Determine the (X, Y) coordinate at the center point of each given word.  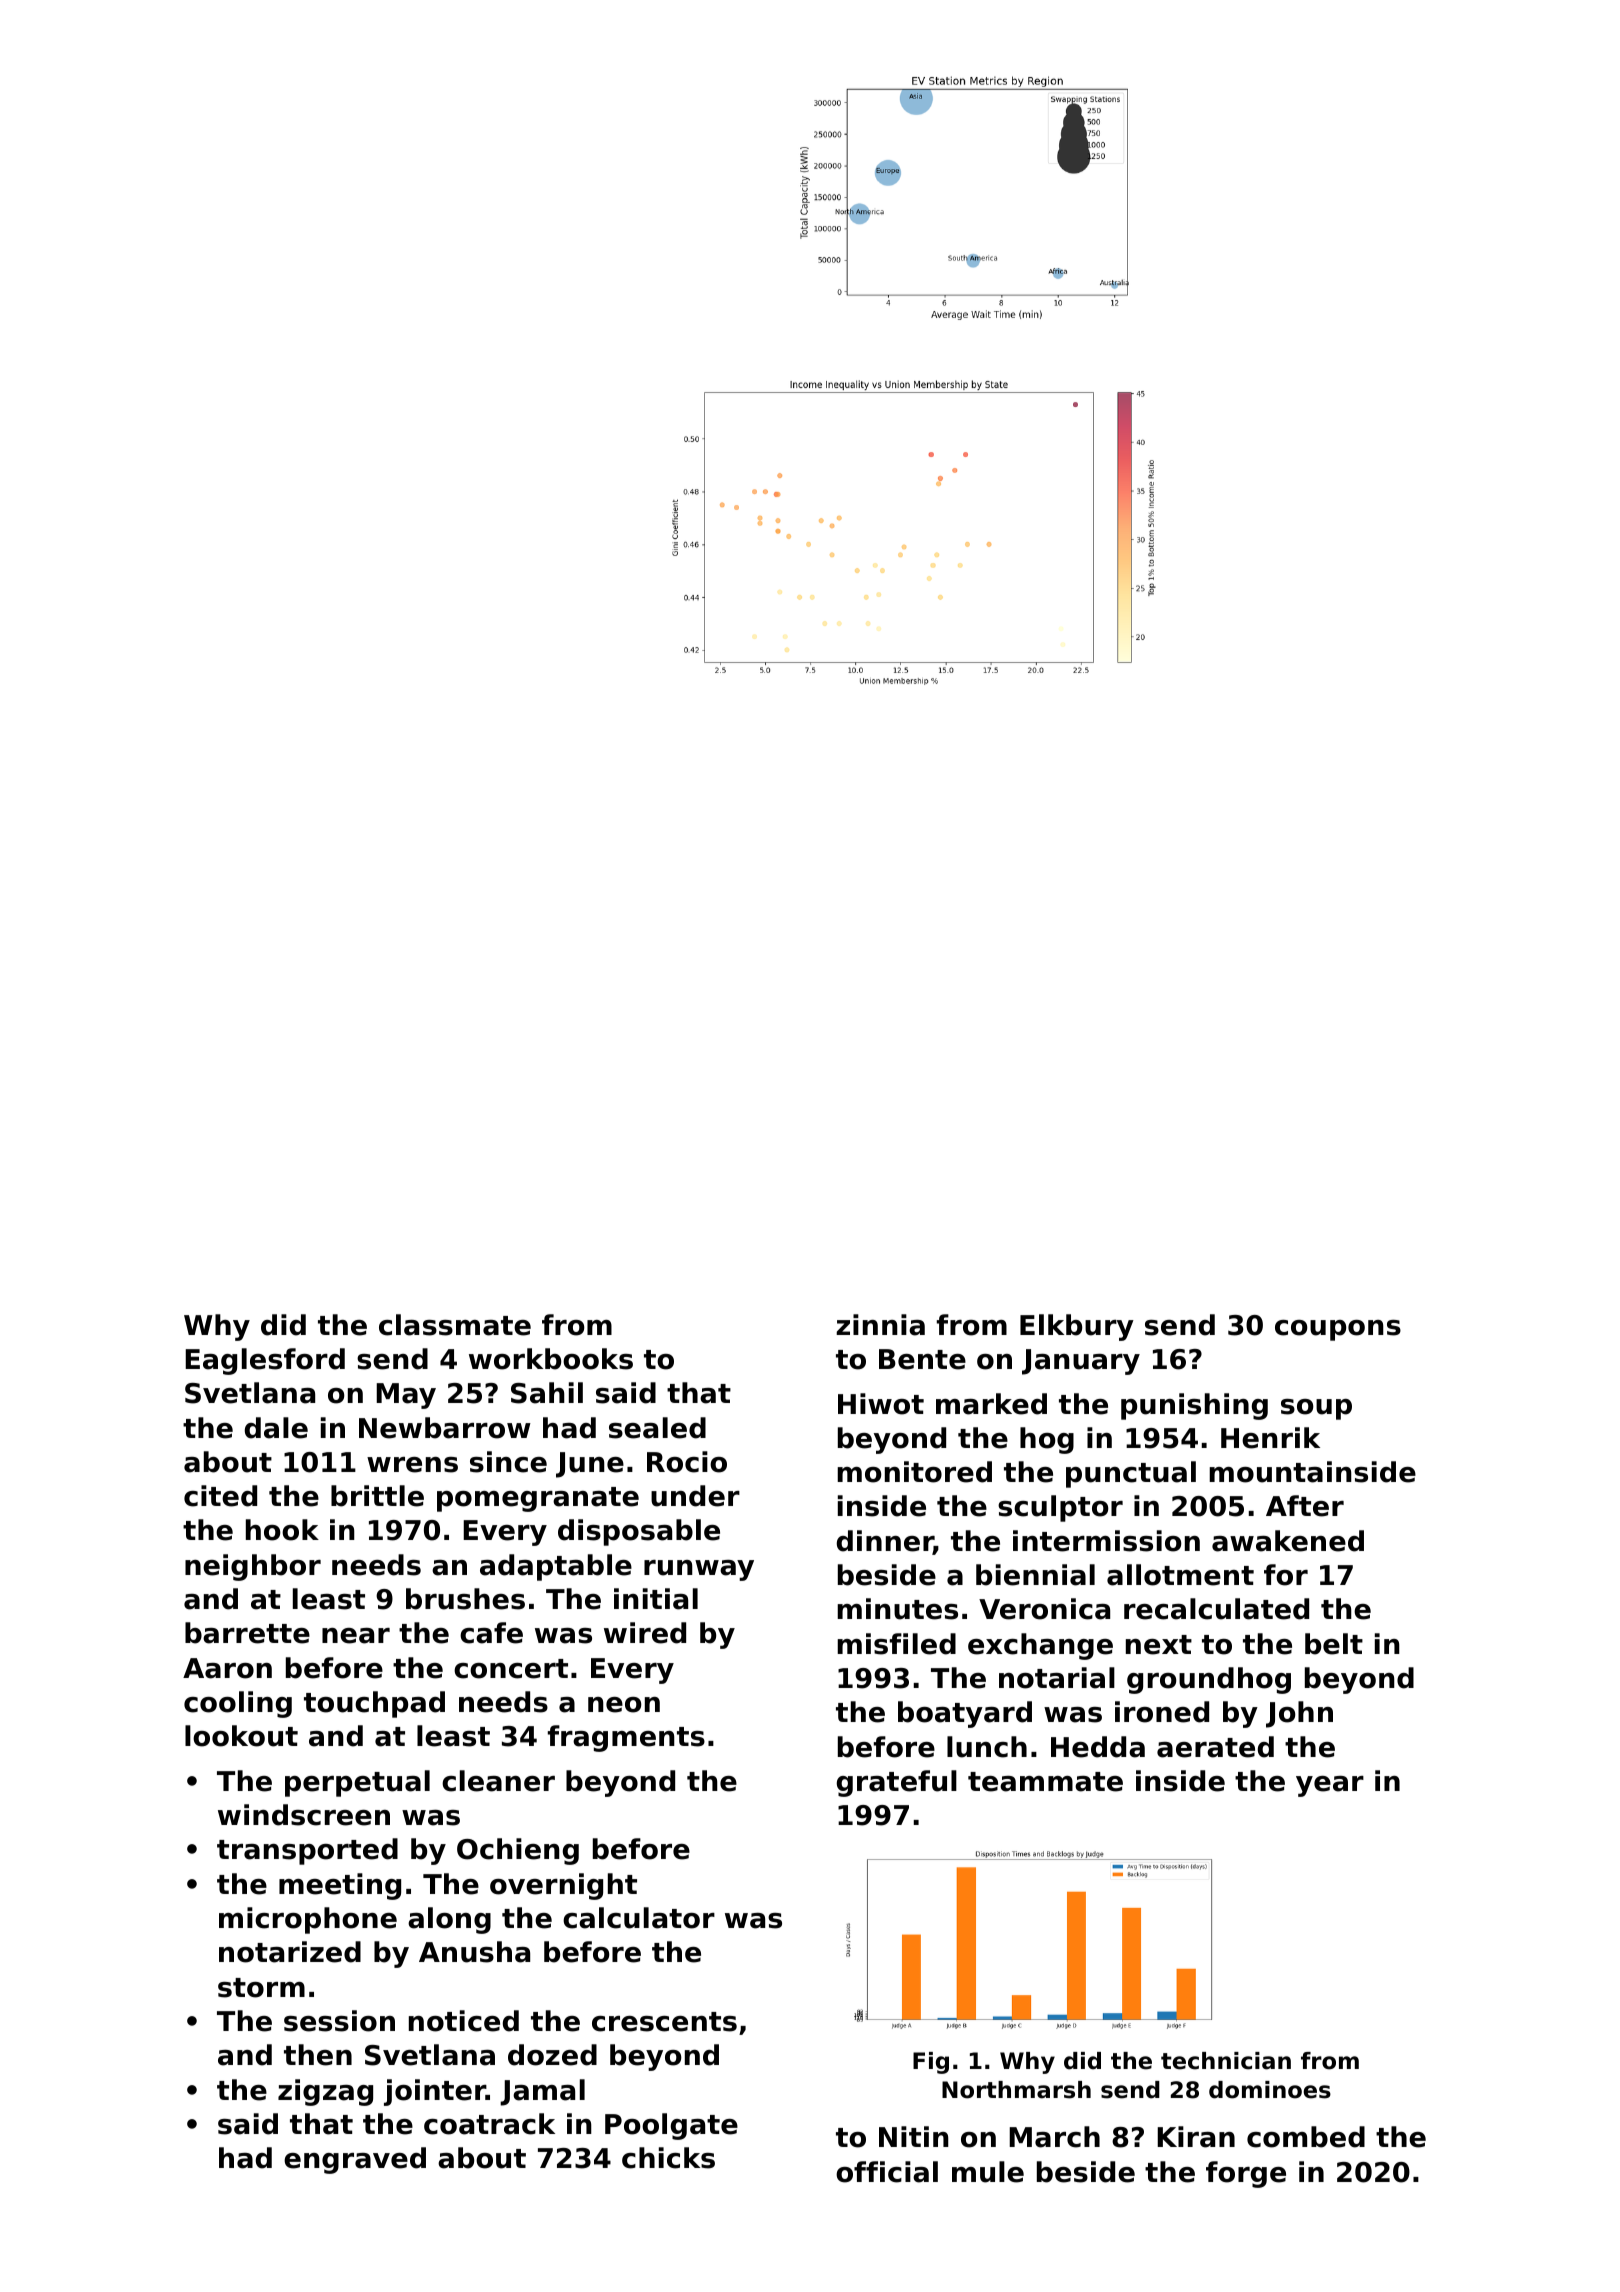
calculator (639, 1918)
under (695, 1496)
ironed (1162, 1712)
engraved (355, 2160)
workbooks (551, 1359)
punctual (1131, 1474)
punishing (1194, 1406)
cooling (238, 1704)
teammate (1045, 1782)
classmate (455, 1325)
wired (645, 1633)
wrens (412, 1465)
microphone (308, 1920)
